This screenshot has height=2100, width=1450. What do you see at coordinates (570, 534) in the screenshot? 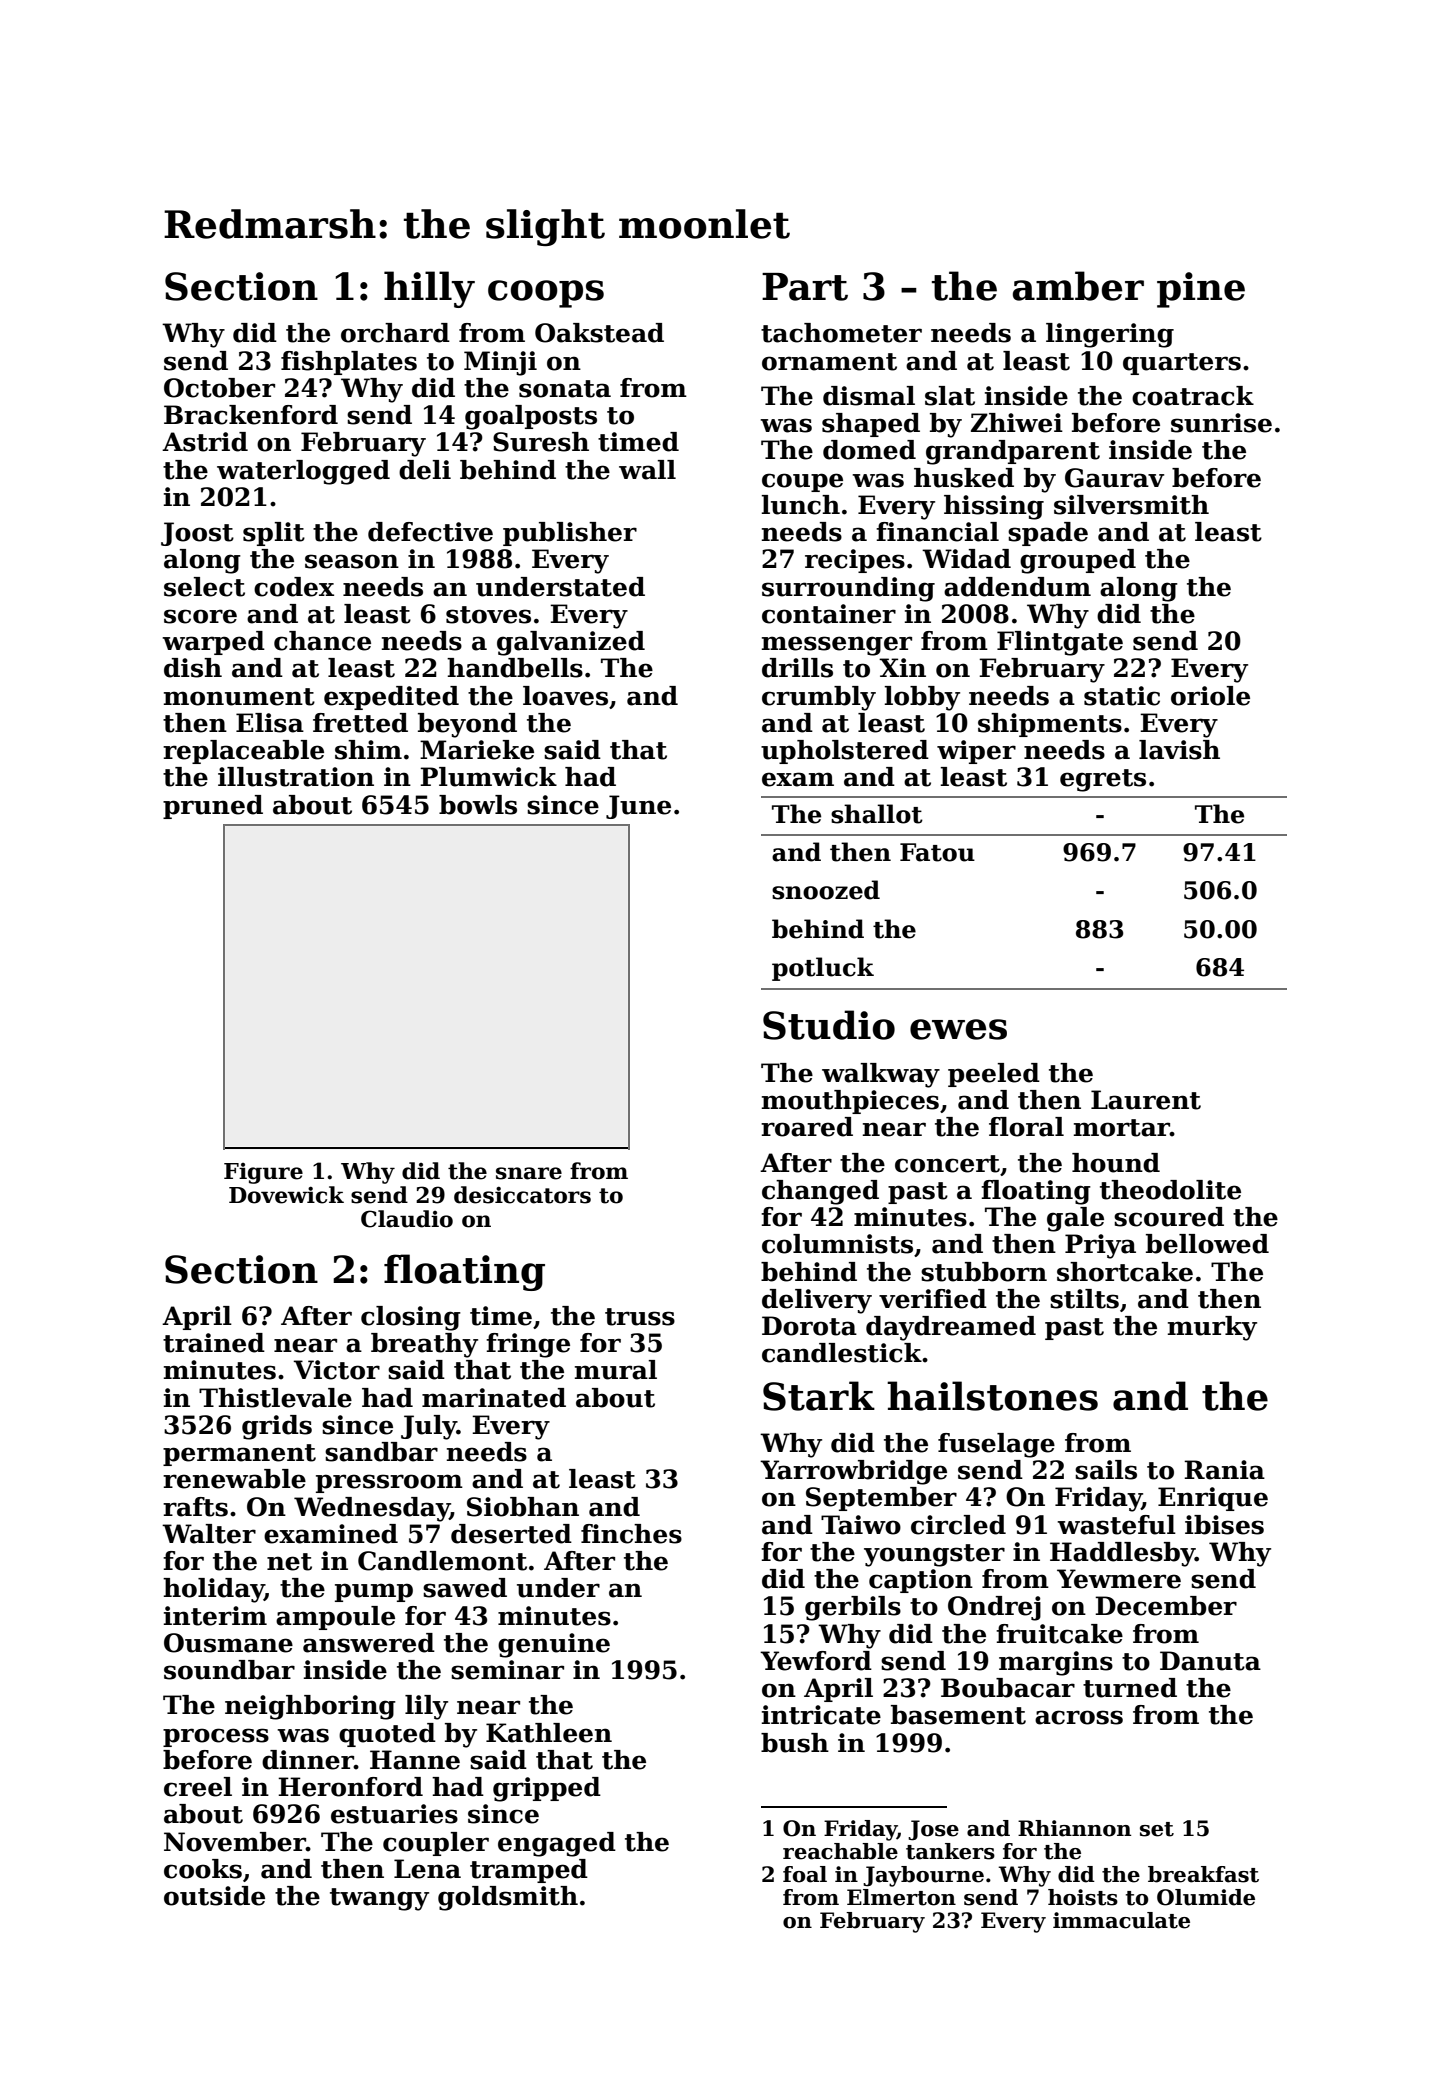
I see `publisher` at bounding box center [570, 534].
